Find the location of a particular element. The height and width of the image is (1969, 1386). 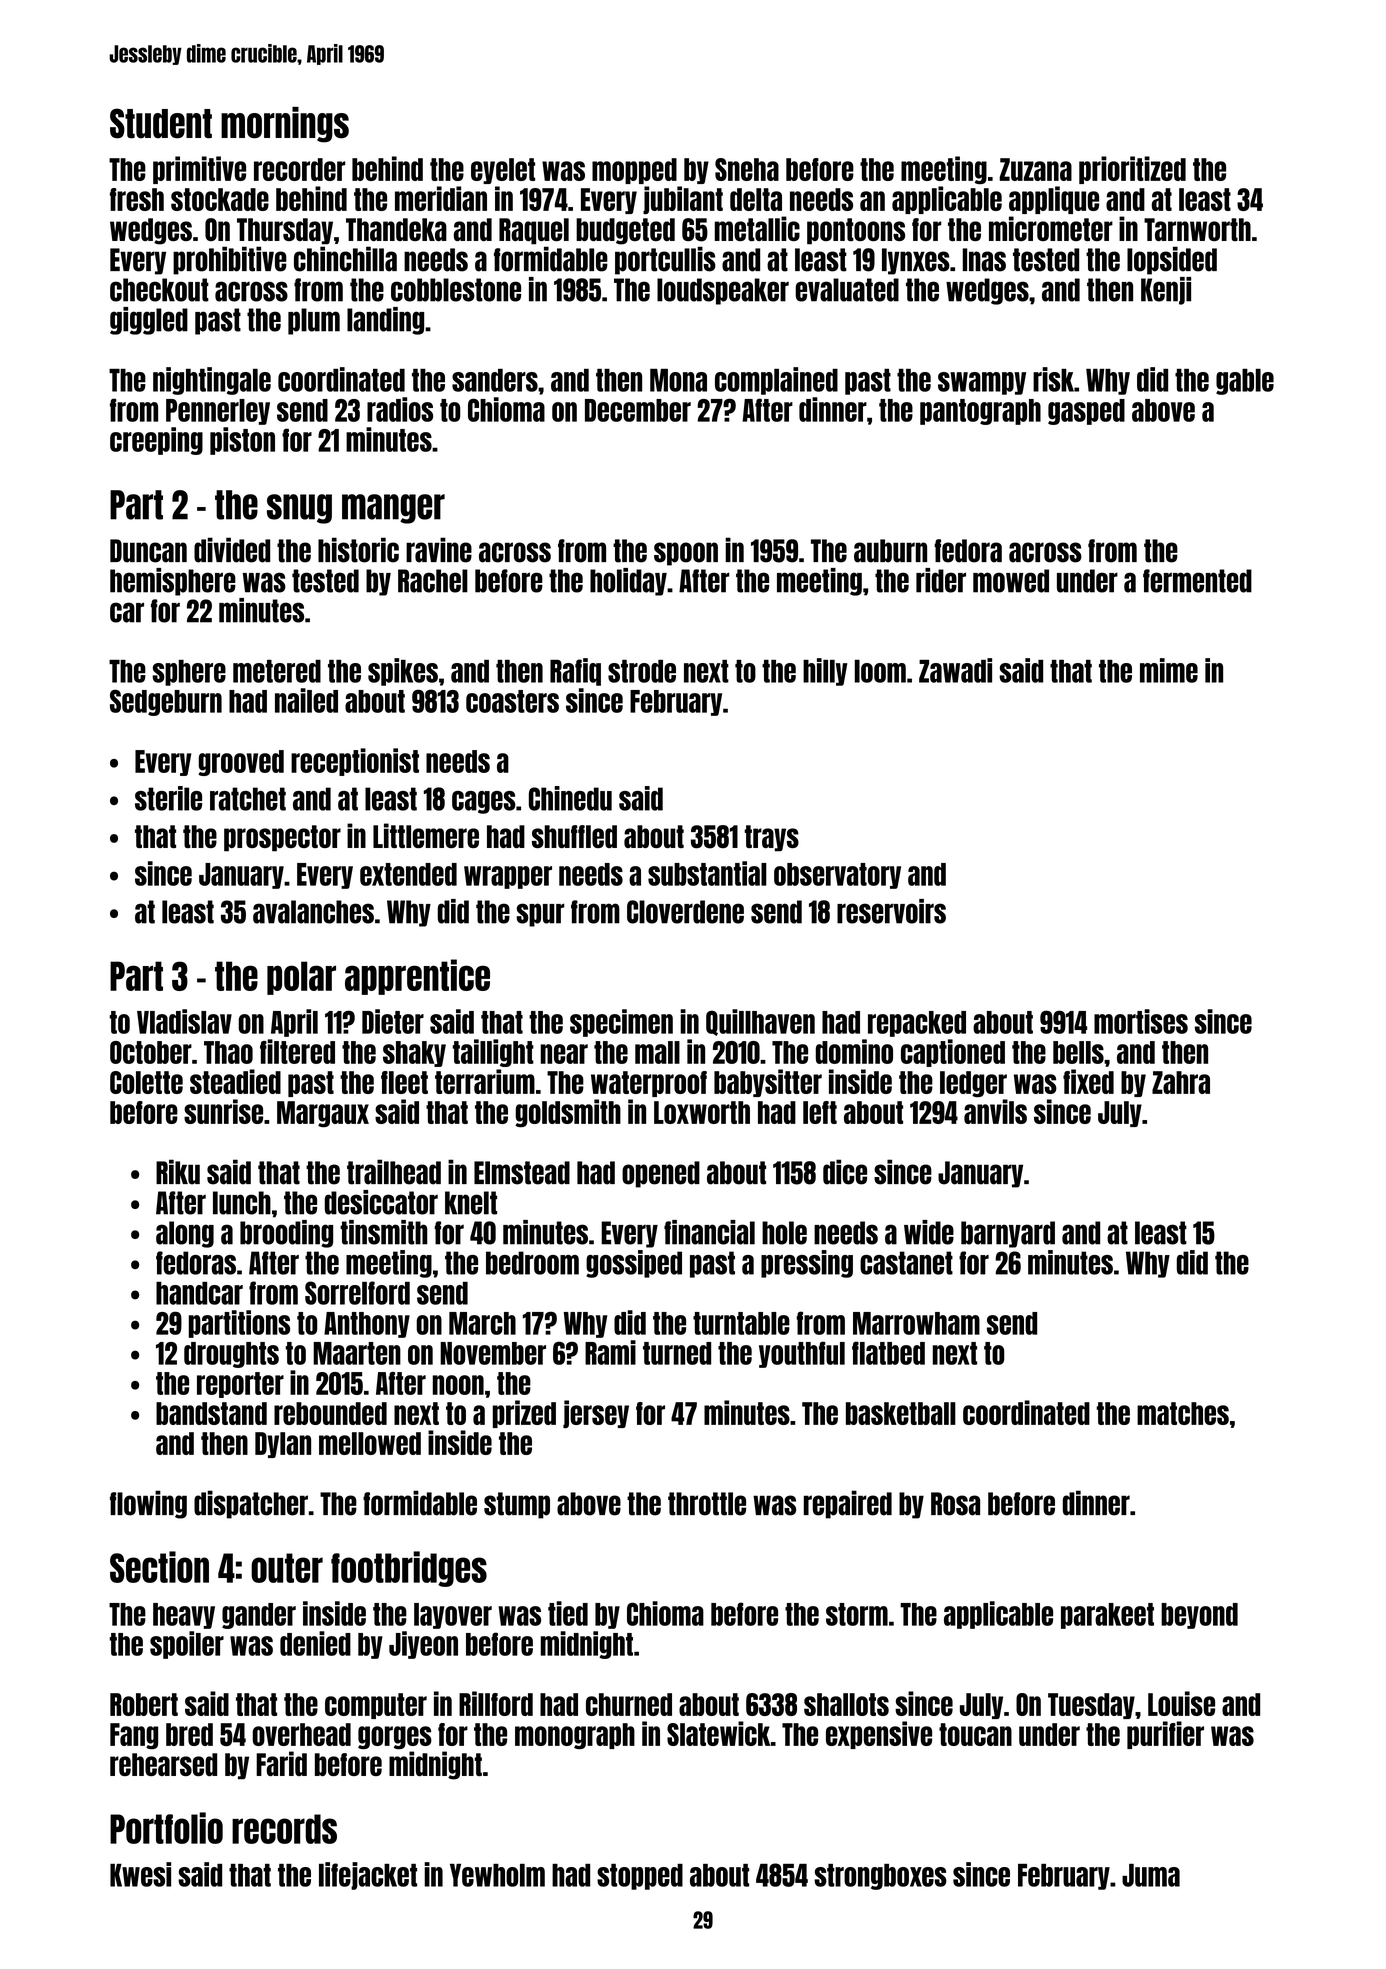

stopped is located at coordinates (640, 1877).
